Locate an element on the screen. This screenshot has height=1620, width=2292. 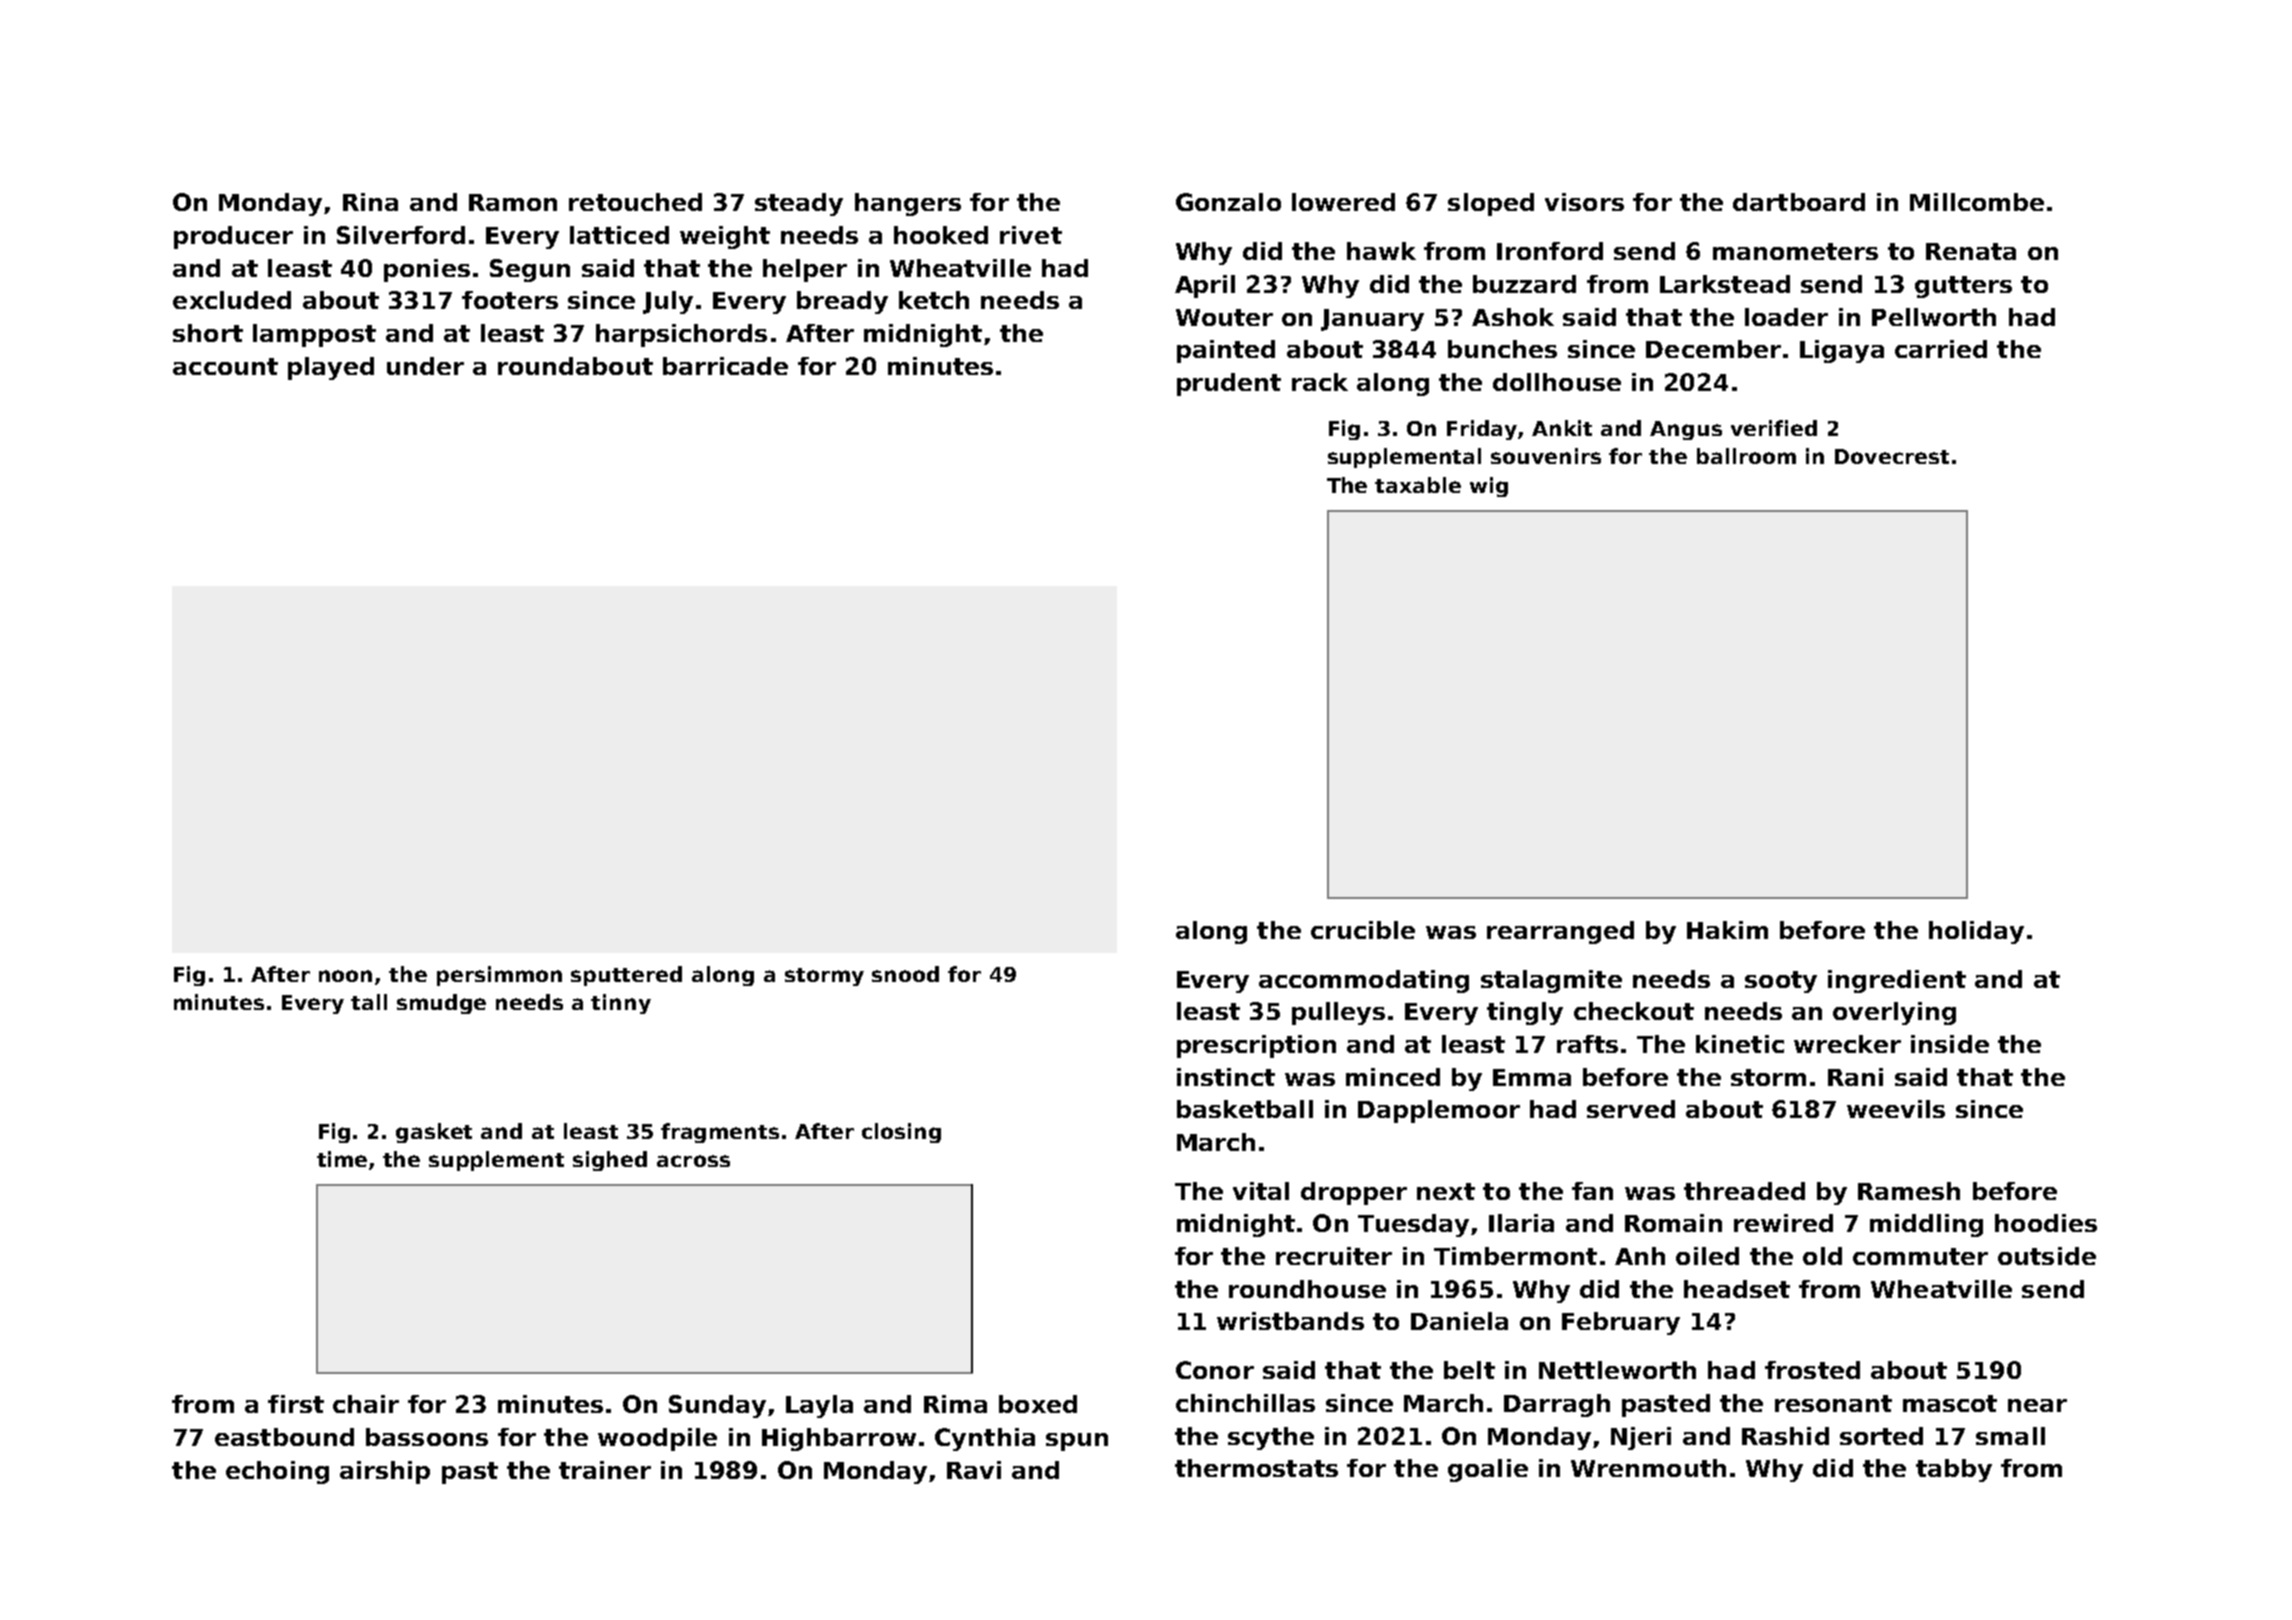
outside is located at coordinates (2047, 1256).
